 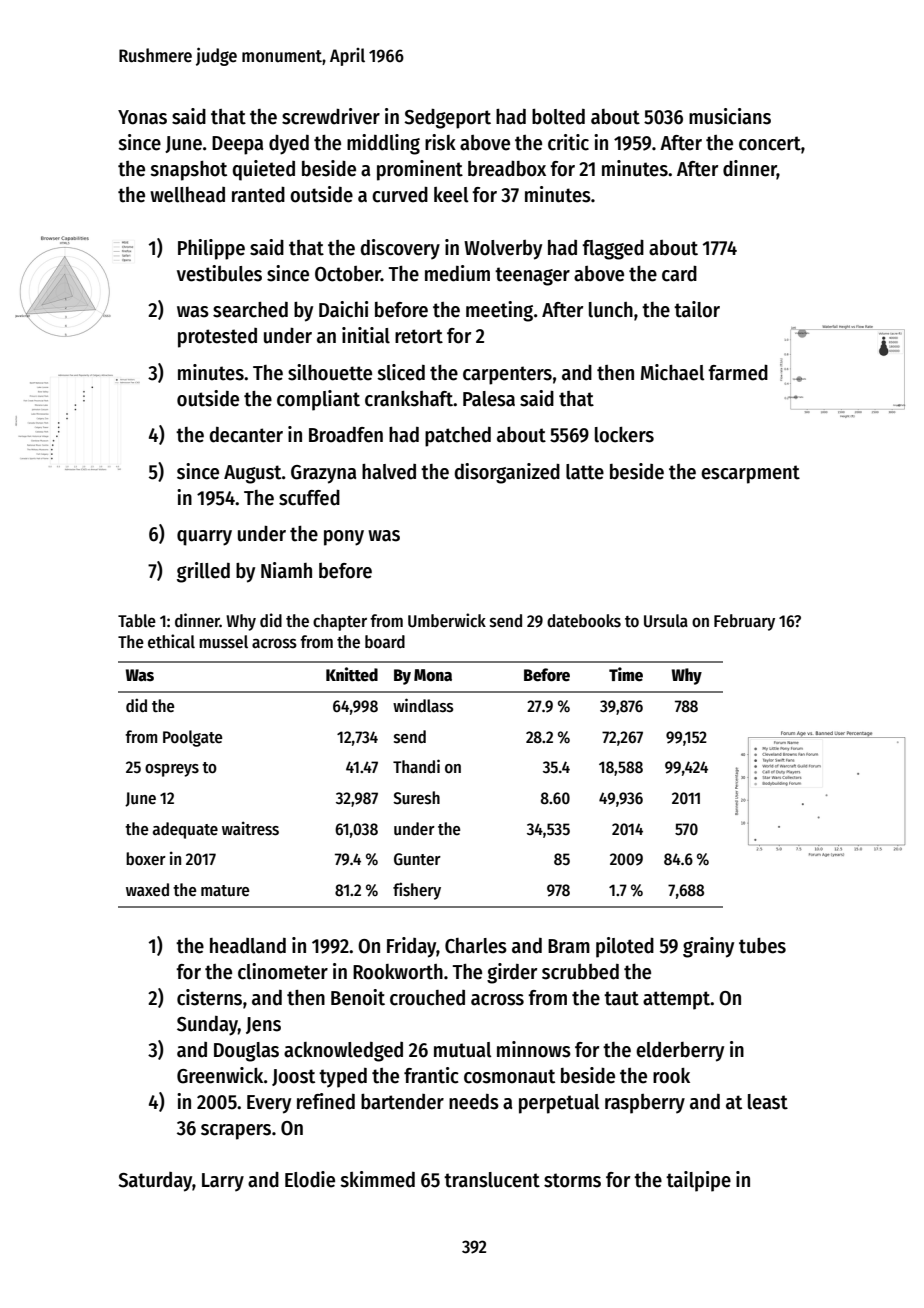 What do you see at coordinates (236, 1132) in the screenshot?
I see `scrapers` at bounding box center [236, 1132].
